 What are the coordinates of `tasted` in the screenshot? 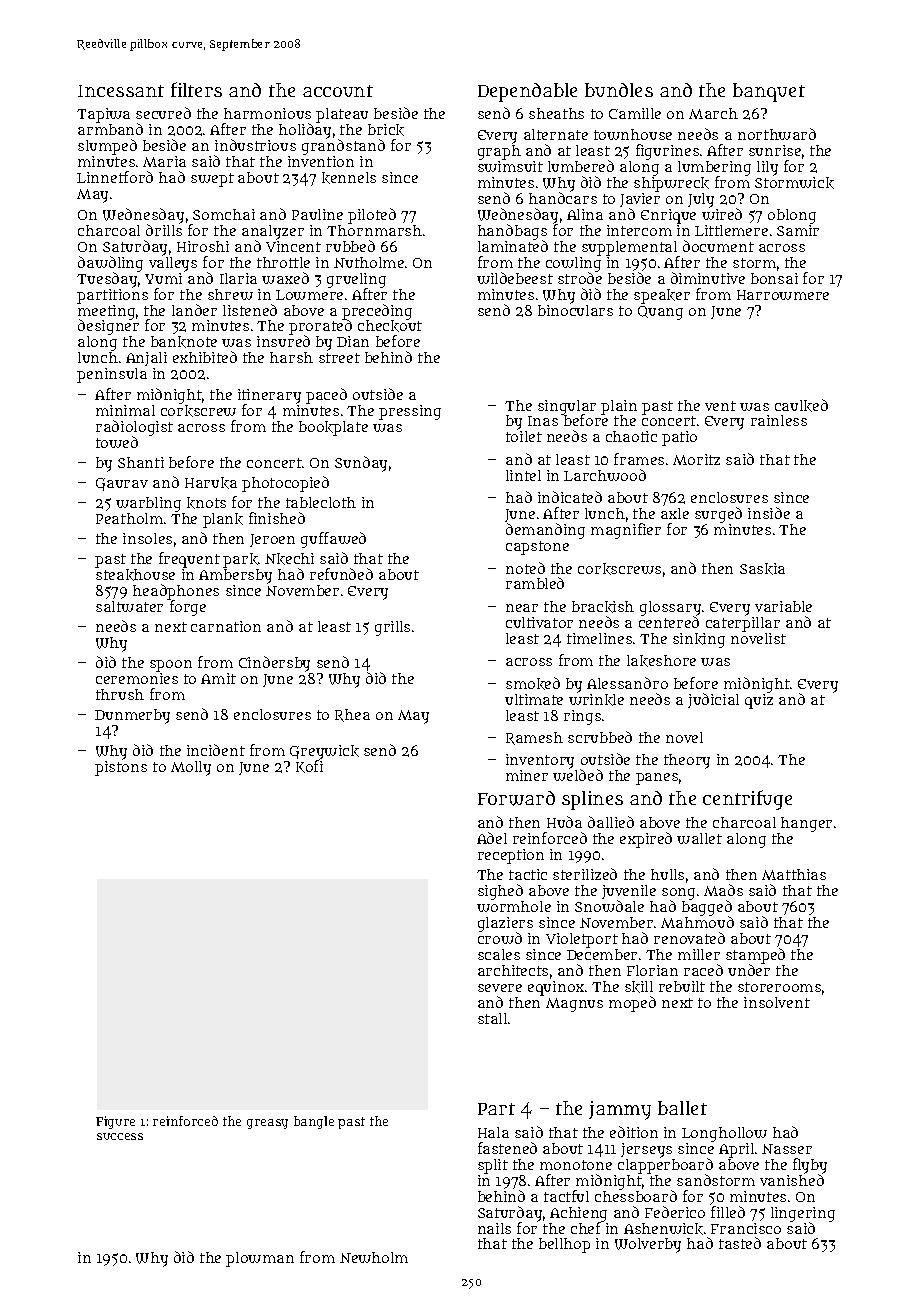 It's located at (740, 1243).
